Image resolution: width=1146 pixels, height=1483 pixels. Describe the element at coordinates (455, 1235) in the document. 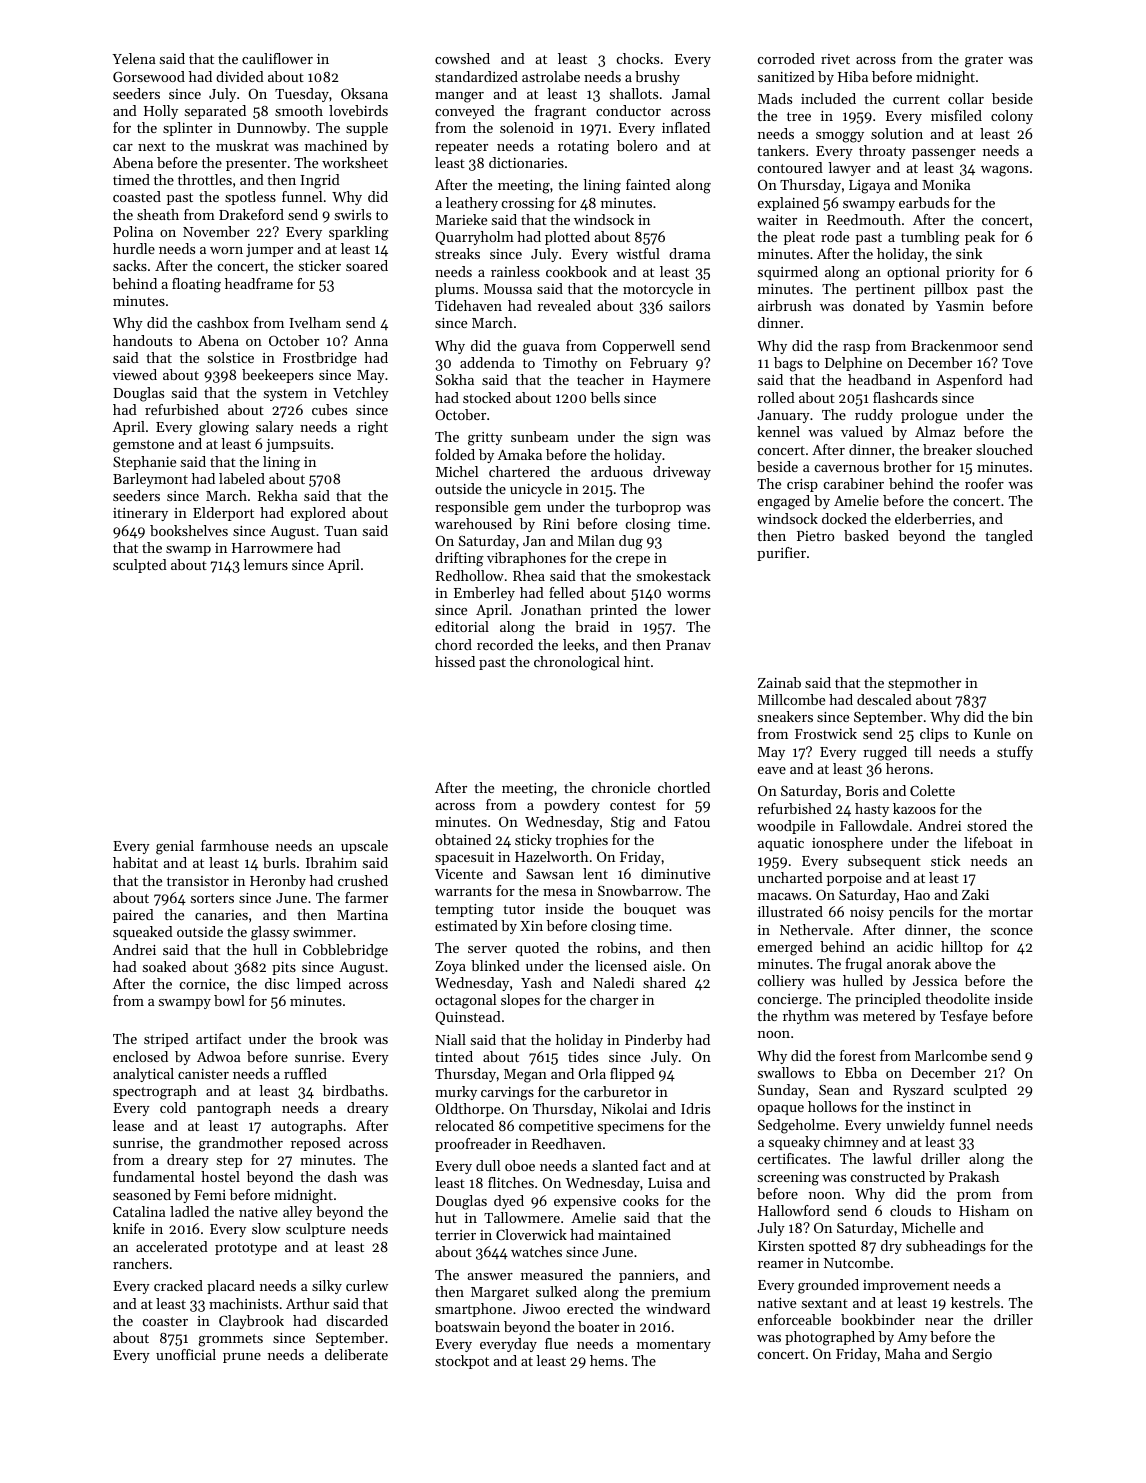

I see `terrier` at that location.
